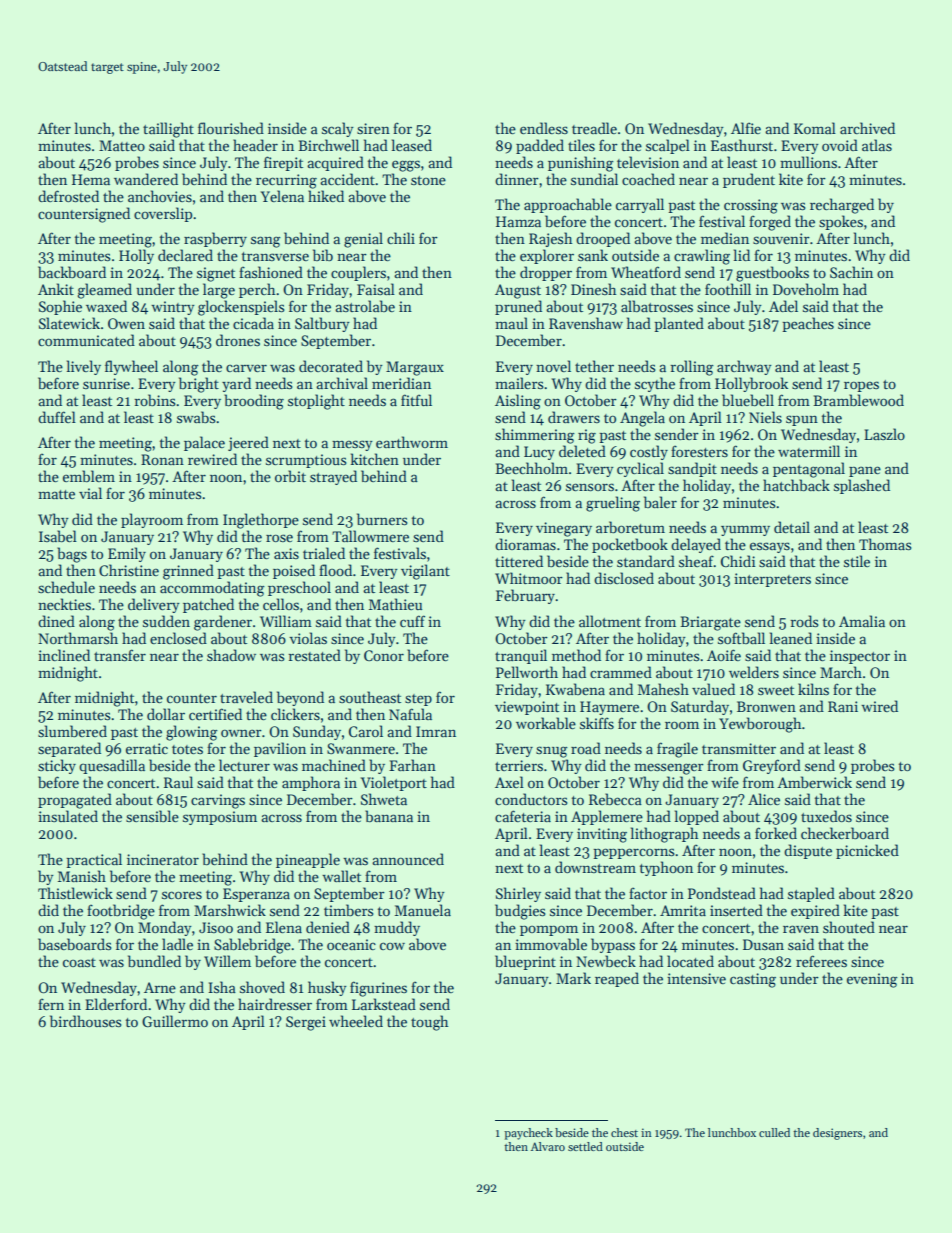  Describe the element at coordinates (166, 714) in the screenshot. I see `dollar` at that location.
